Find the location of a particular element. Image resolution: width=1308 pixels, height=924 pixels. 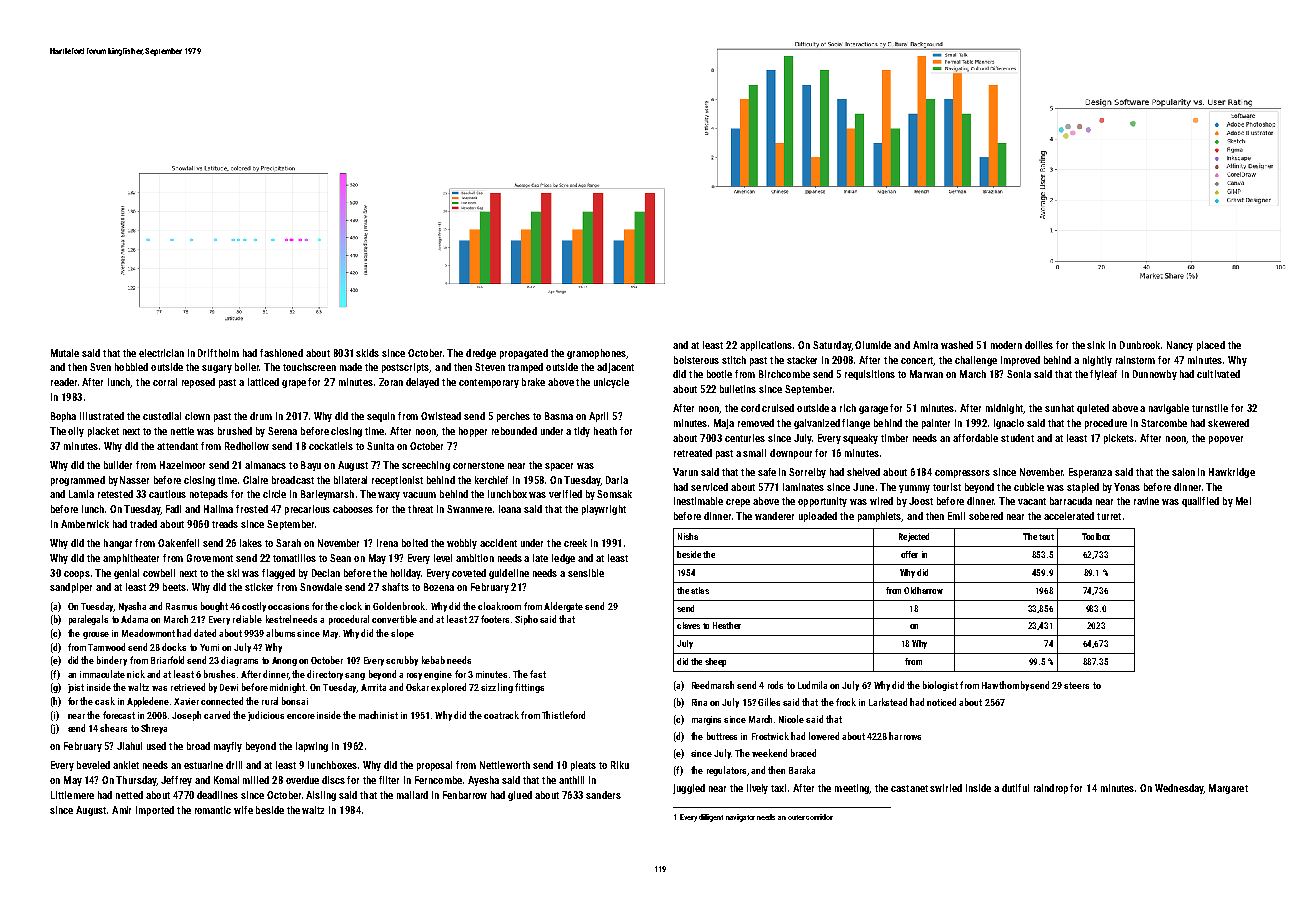

fast is located at coordinates (538, 674).
